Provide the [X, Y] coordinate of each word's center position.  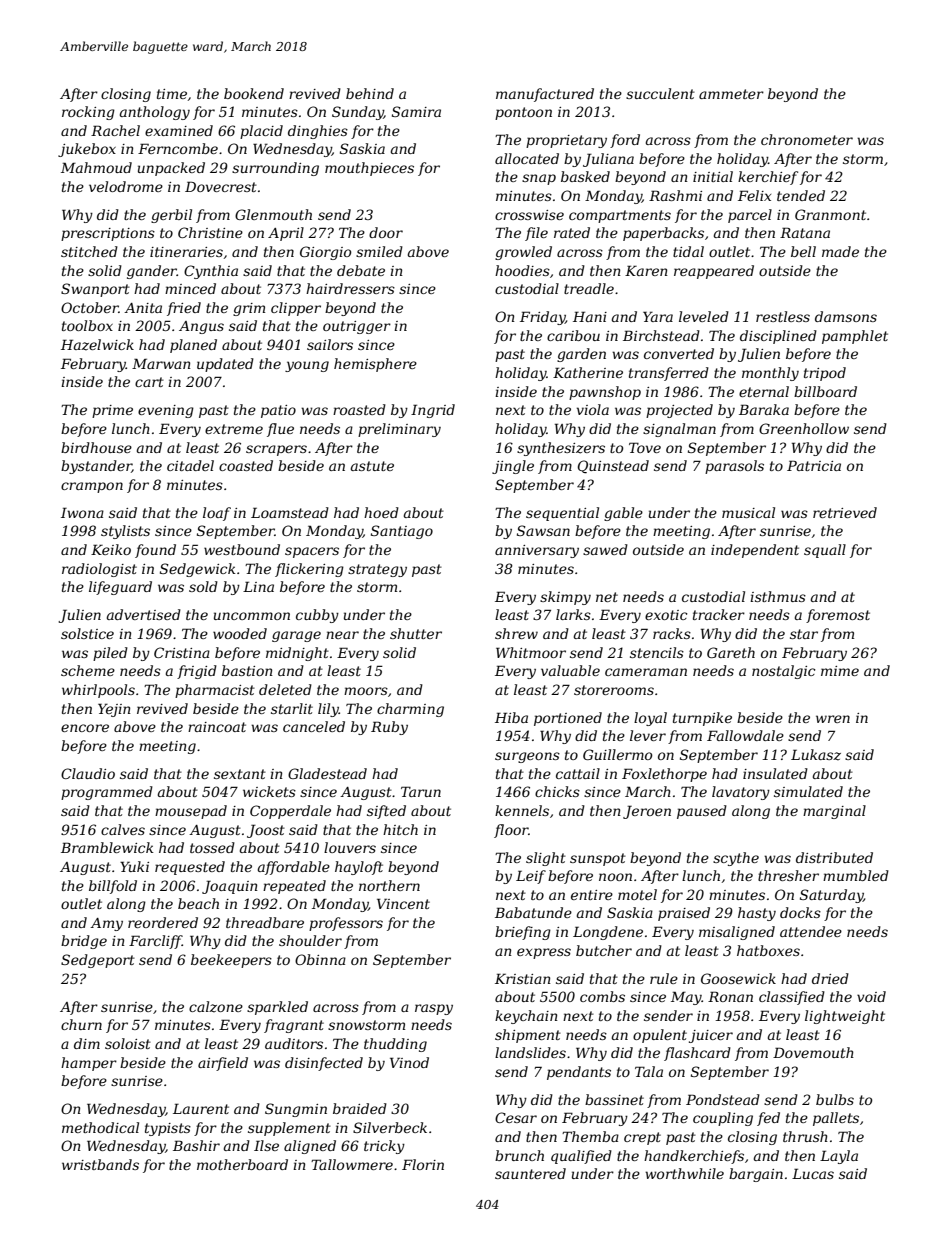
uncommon [252, 616]
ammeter [731, 94]
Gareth [731, 652]
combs [602, 996]
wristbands [100, 1164]
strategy [377, 570]
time [172, 94]
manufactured [545, 95]
